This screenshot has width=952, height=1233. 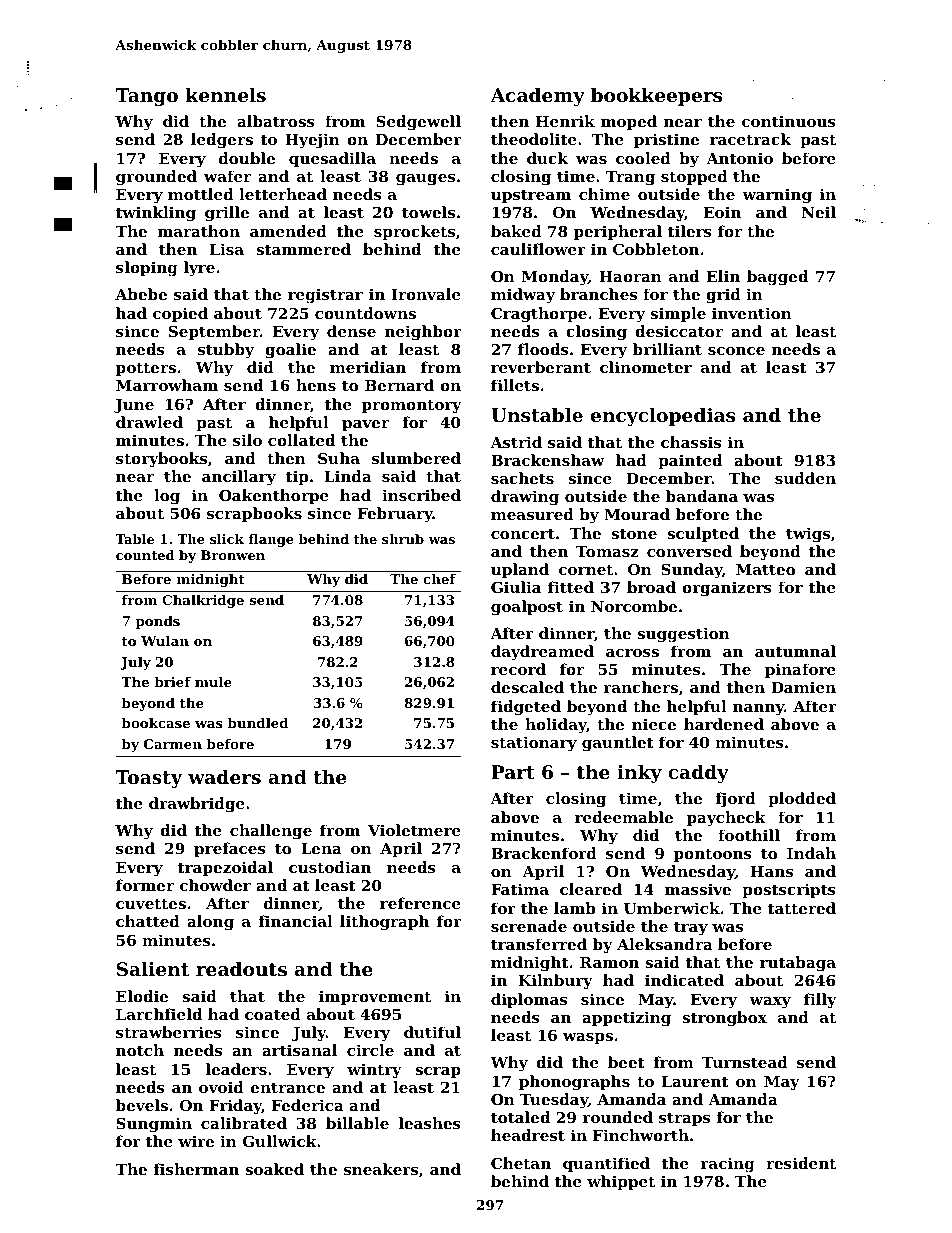 What do you see at coordinates (695, 1081) in the screenshot?
I see `Laurent` at bounding box center [695, 1081].
